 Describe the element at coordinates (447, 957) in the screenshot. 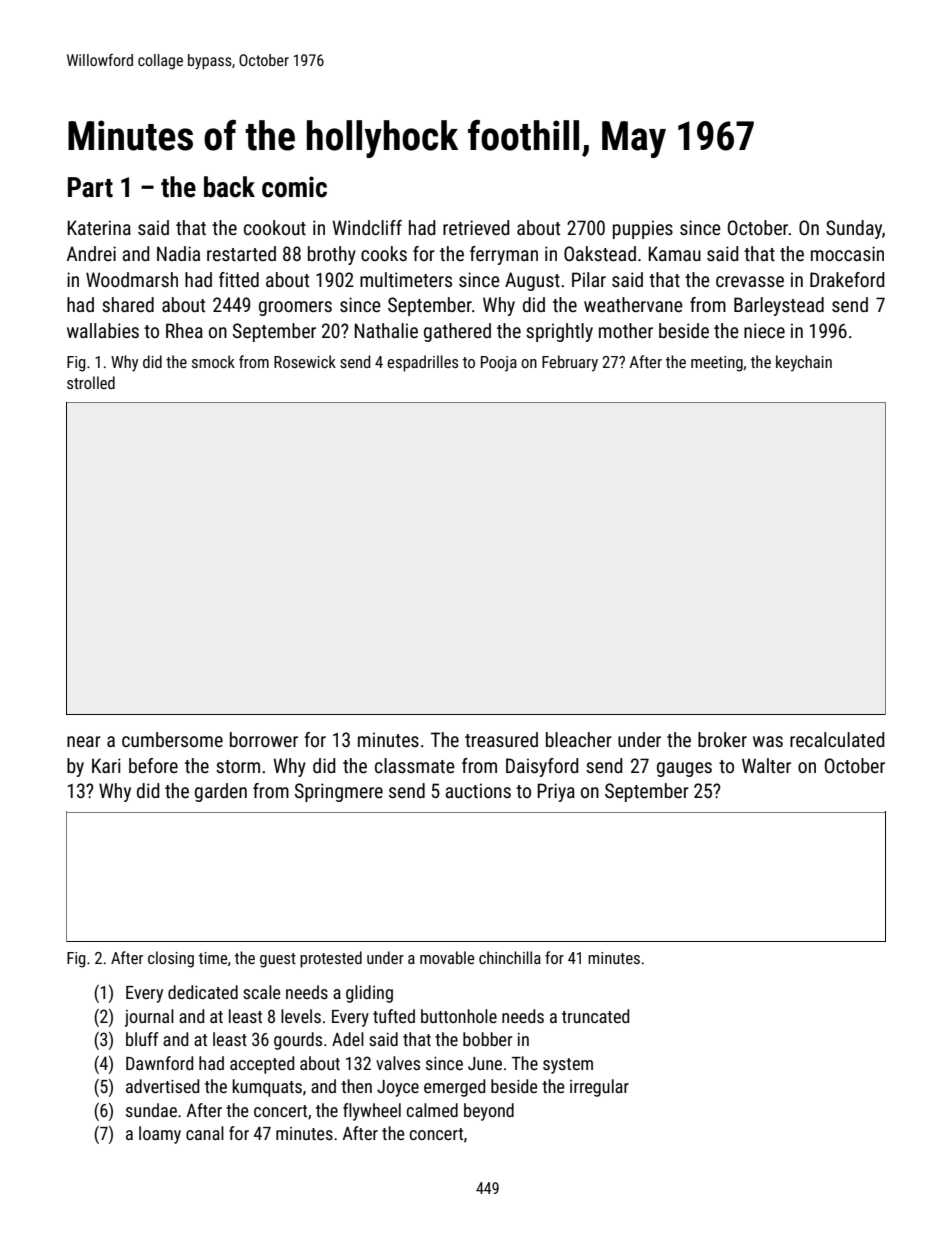

I see `movable` at that location.
